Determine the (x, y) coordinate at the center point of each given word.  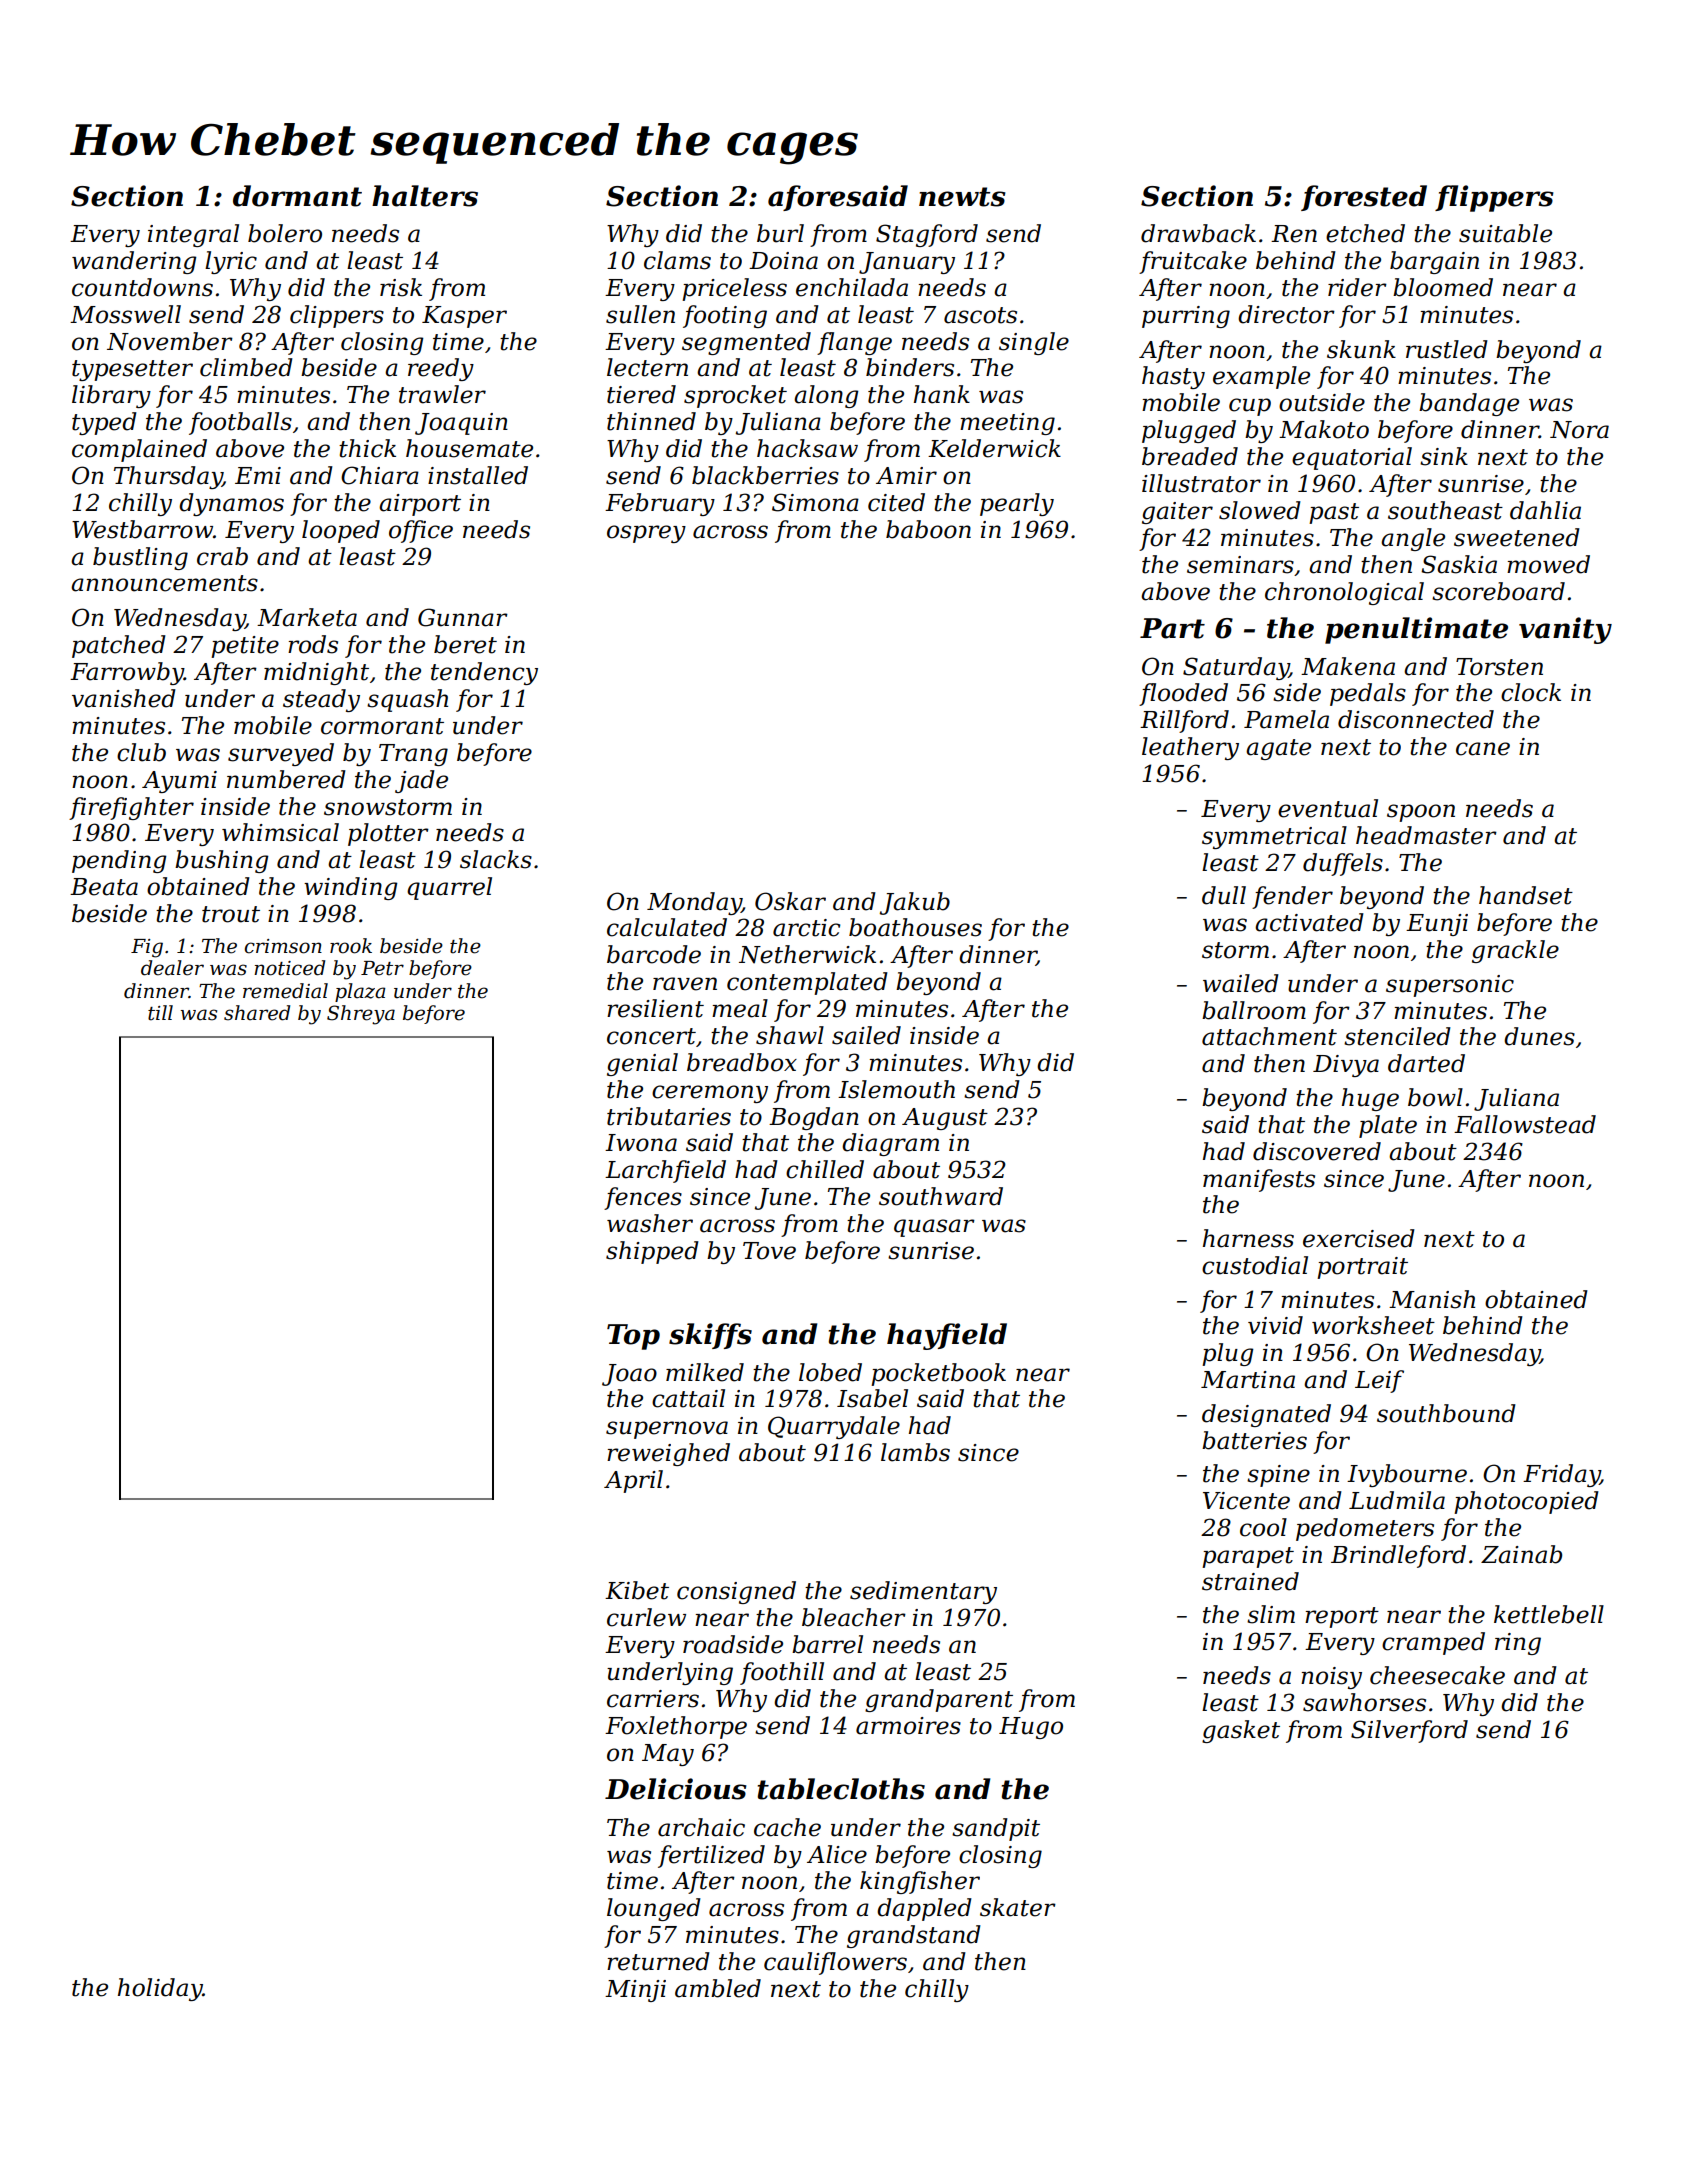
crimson (283, 946)
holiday (160, 1989)
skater (1018, 1907)
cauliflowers (835, 1963)
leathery (1190, 748)
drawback (1198, 233)
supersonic (1450, 986)
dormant (297, 196)
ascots (980, 315)
